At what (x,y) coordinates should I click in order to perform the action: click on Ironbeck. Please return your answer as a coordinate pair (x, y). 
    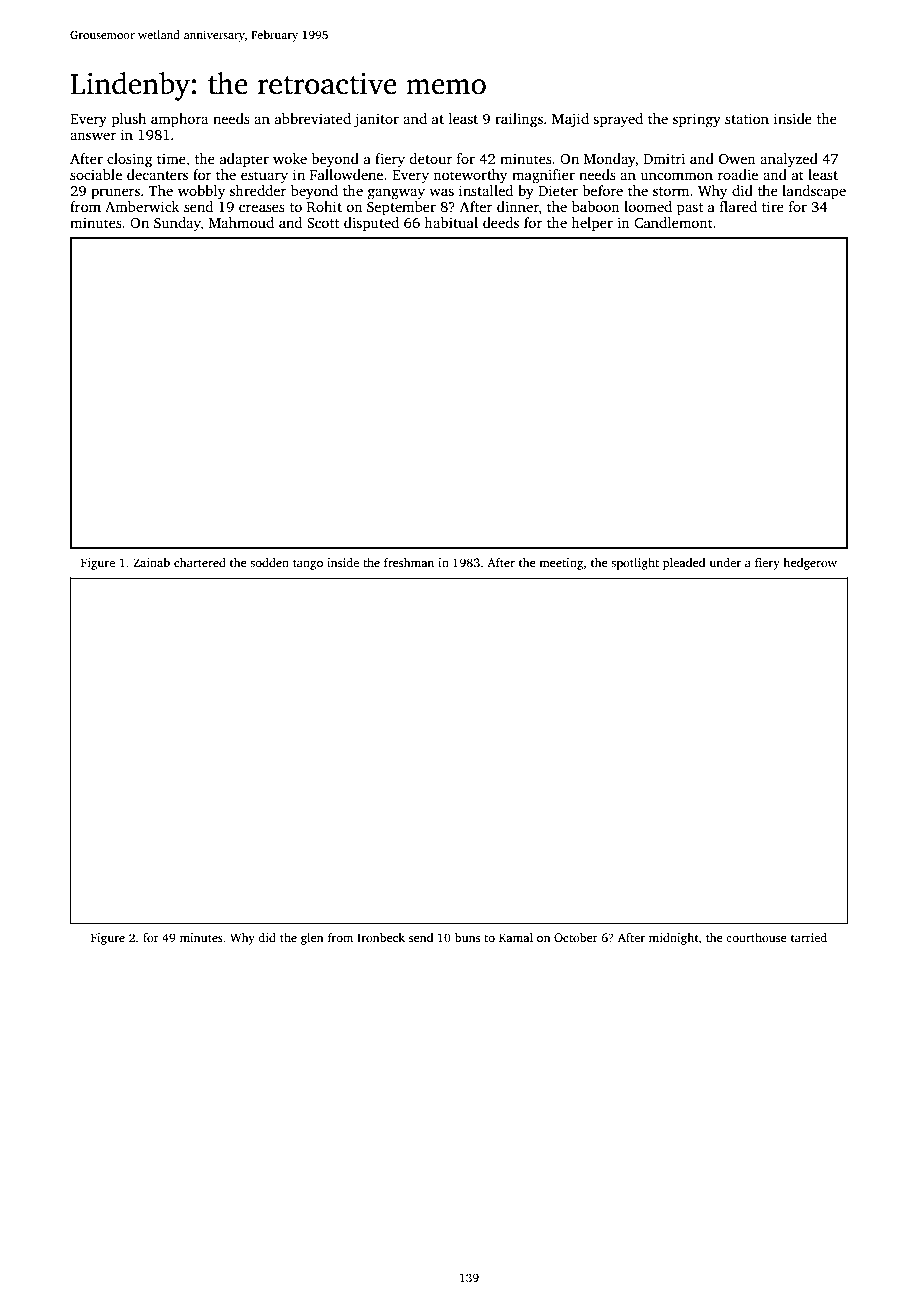
    Looking at the image, I should click on (381, 937).
